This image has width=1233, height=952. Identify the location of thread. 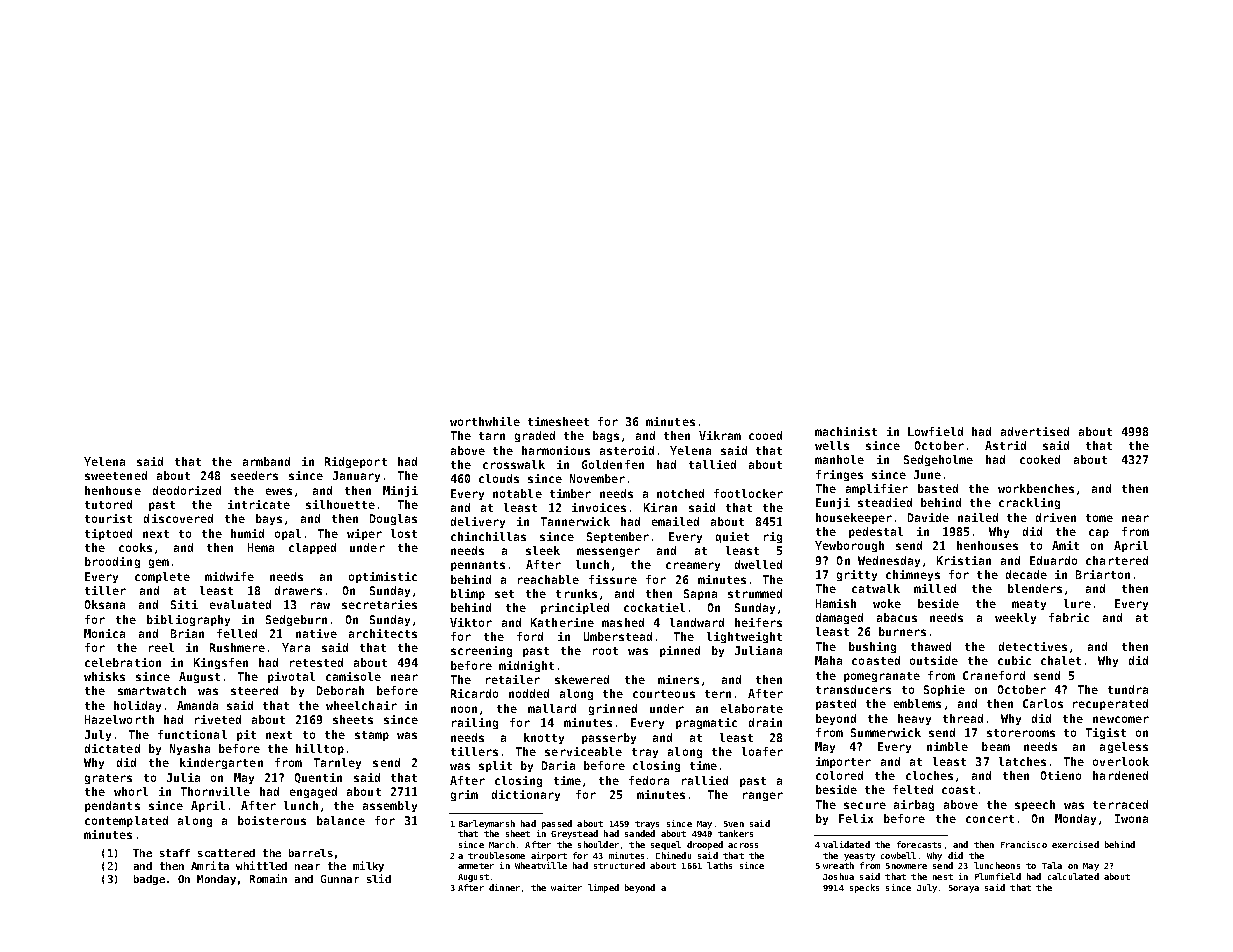
(963, 718).
